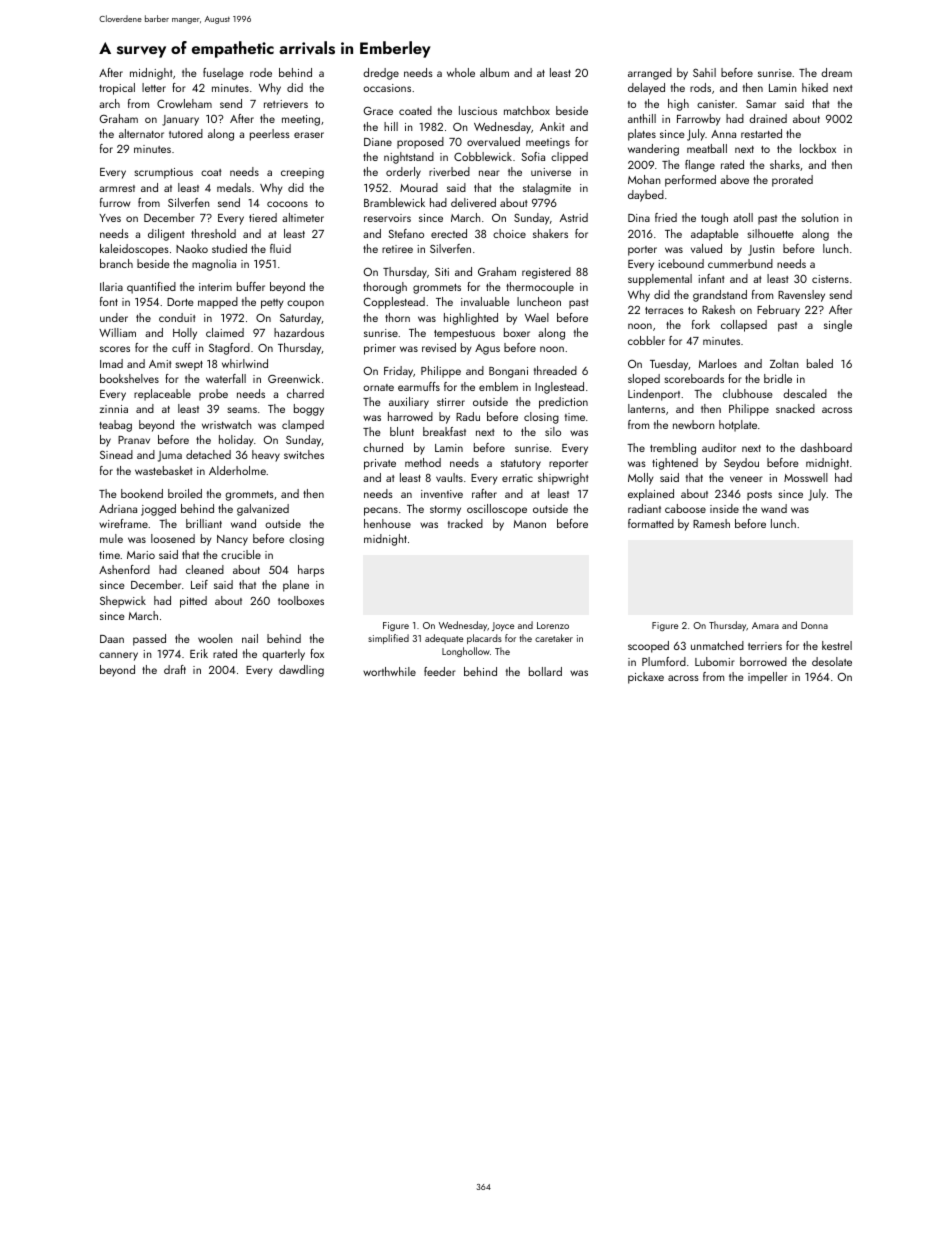  What do you see at coordinates (537, 317) in the page?
I see `Wael` at bounding box center [537, 317].
